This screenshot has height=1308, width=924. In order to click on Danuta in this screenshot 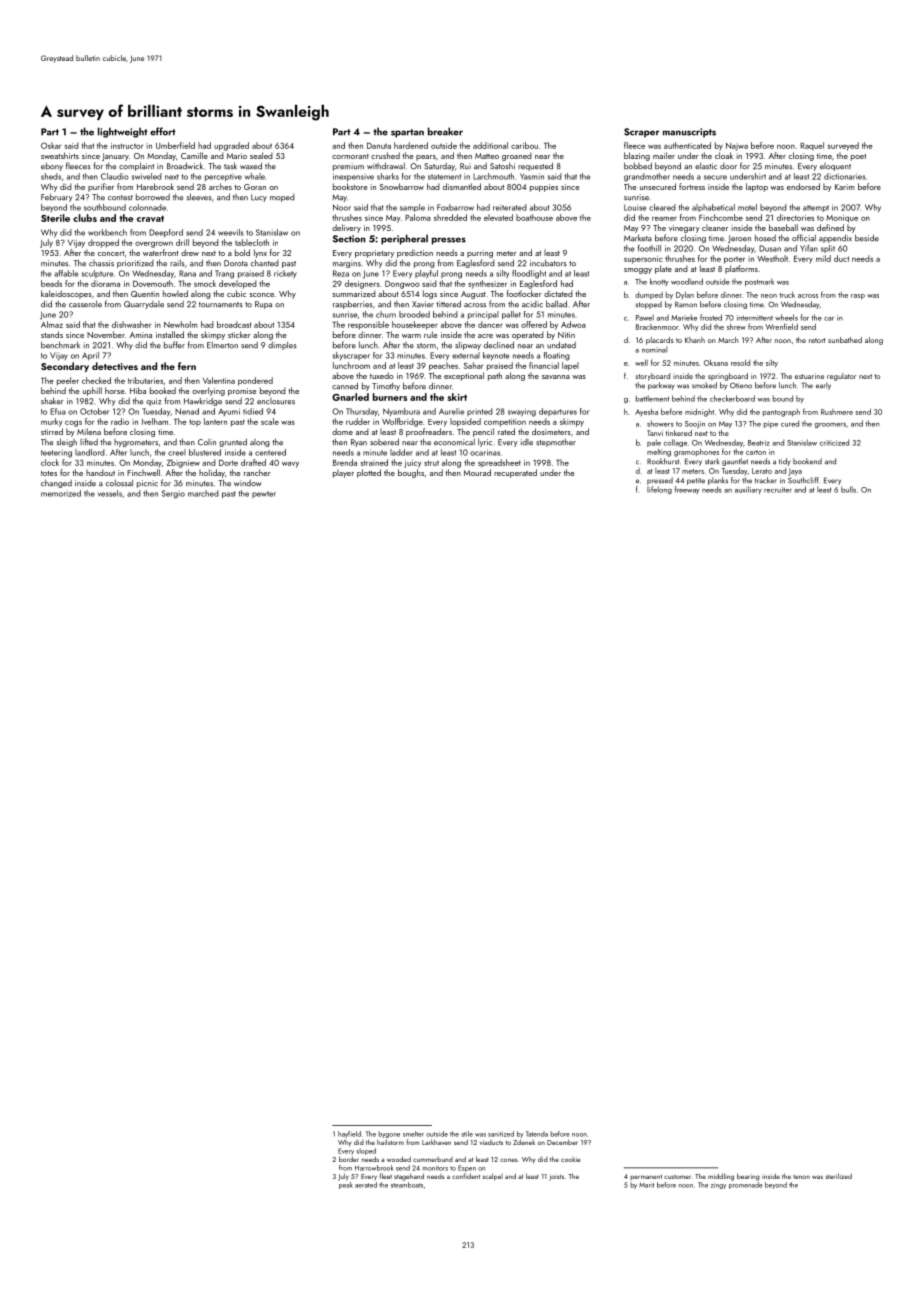, I will do `click(379, 146)`.
